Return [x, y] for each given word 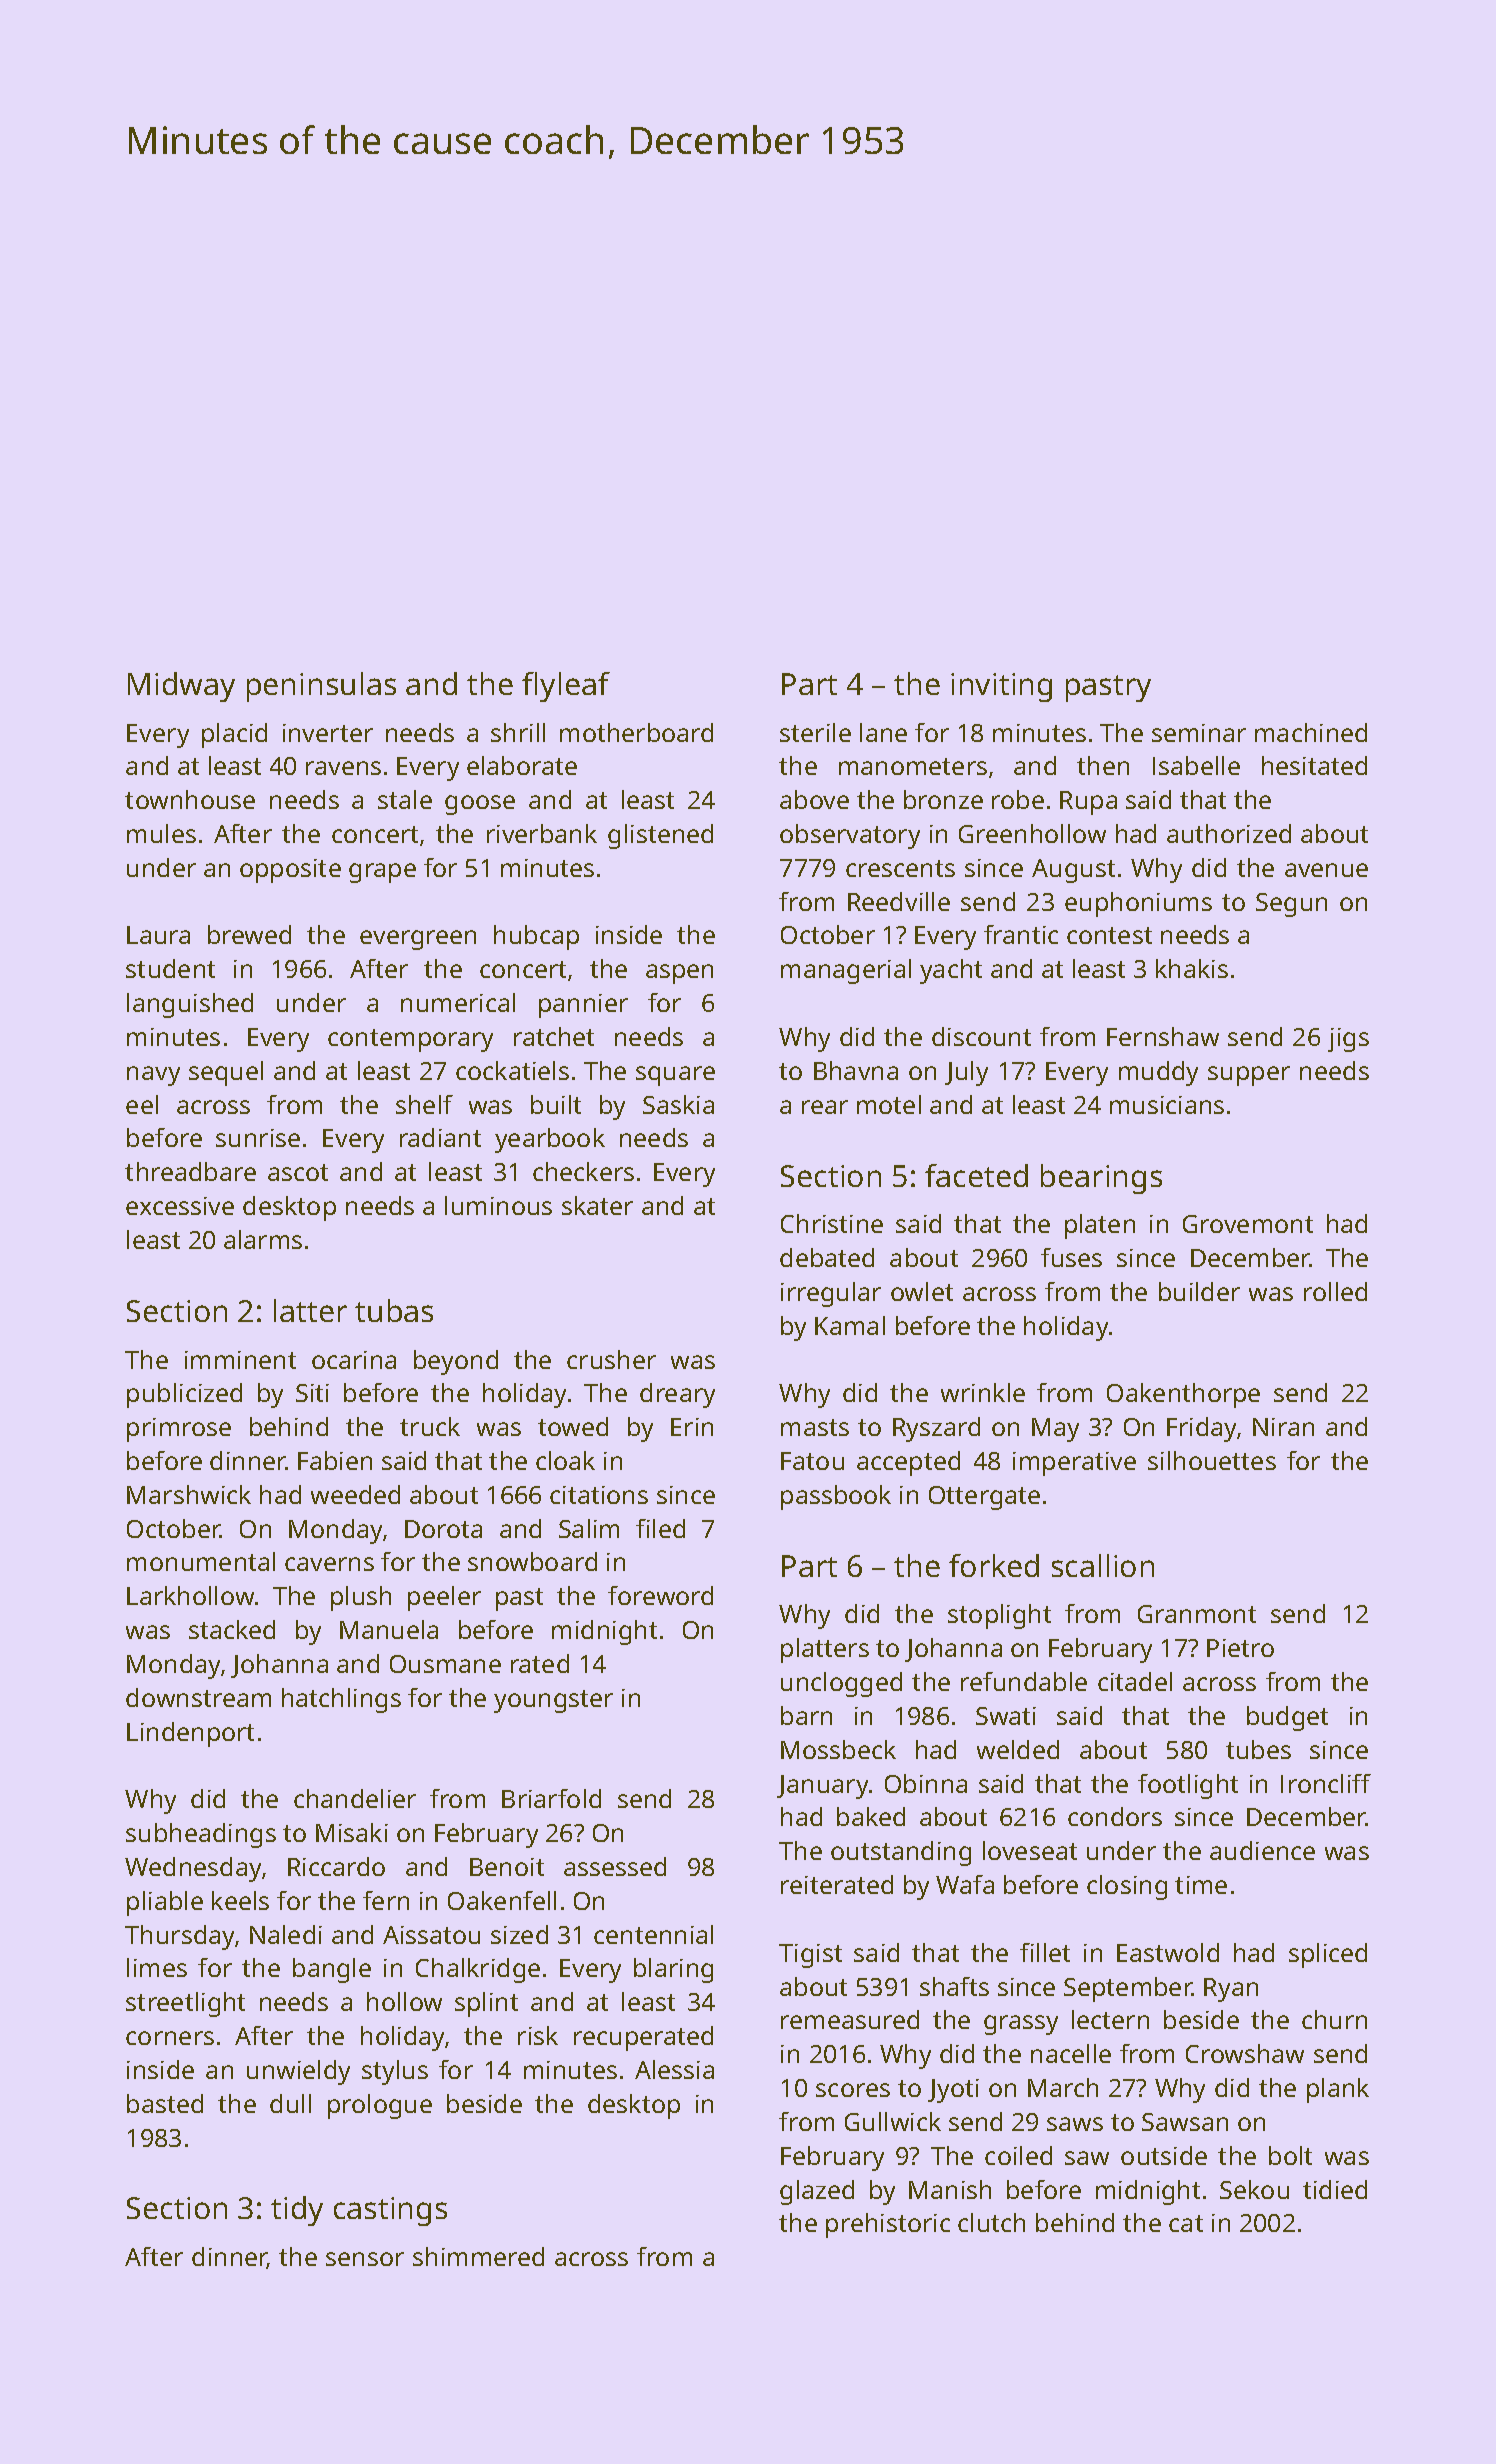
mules [161, 833]
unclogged [841, 1684]
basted [165, 2103]
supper [1249, 1076]
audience [1262, 1850]
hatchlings [341, 1700]
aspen [679, 974]
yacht [951, 971]
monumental [201, 1561]
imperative [1074, 1464]
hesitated [1314, 765]
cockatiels [512, 1070]
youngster [553, 1701]
